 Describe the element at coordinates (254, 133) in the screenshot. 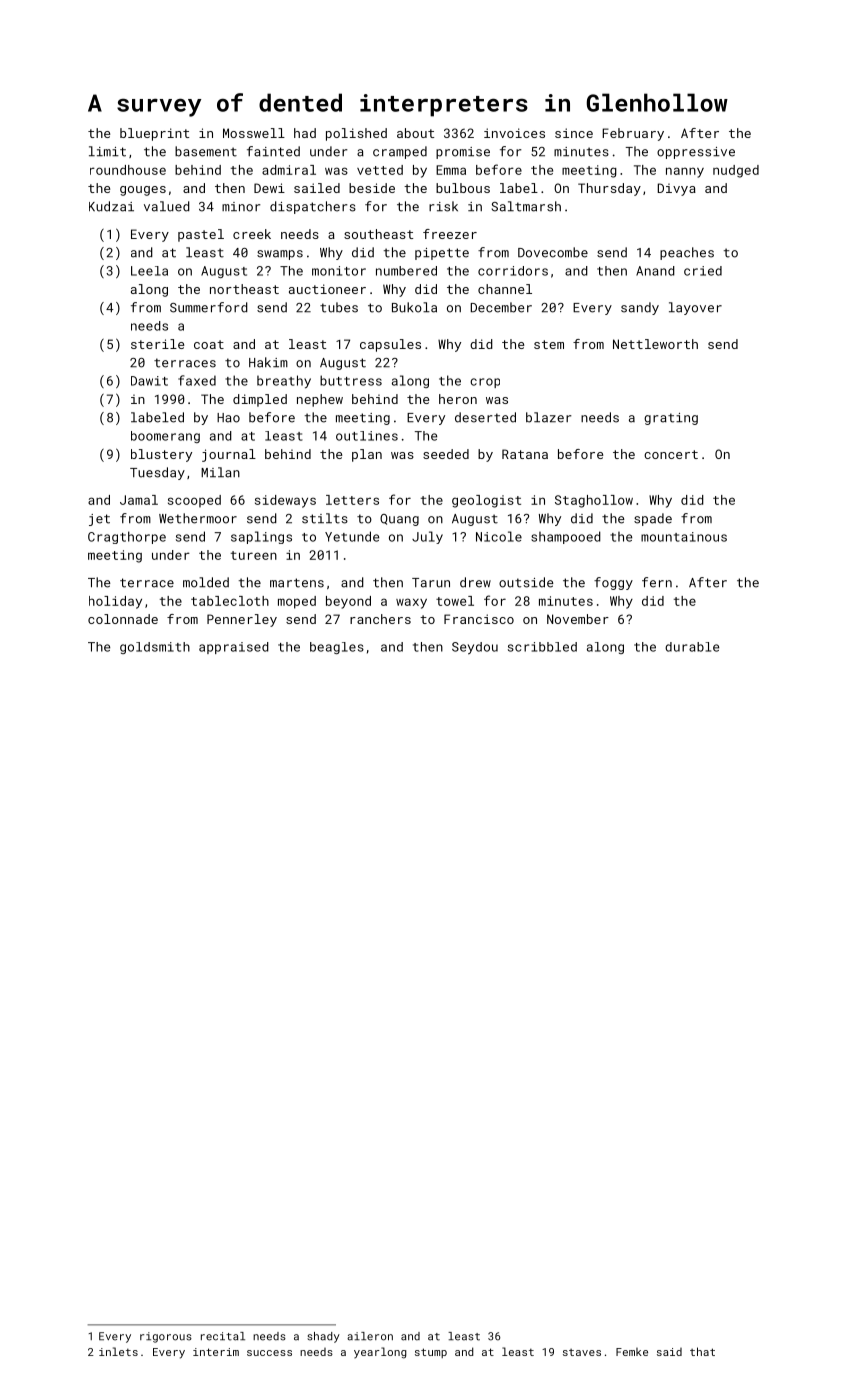

I see `Mosswell` at that location.
